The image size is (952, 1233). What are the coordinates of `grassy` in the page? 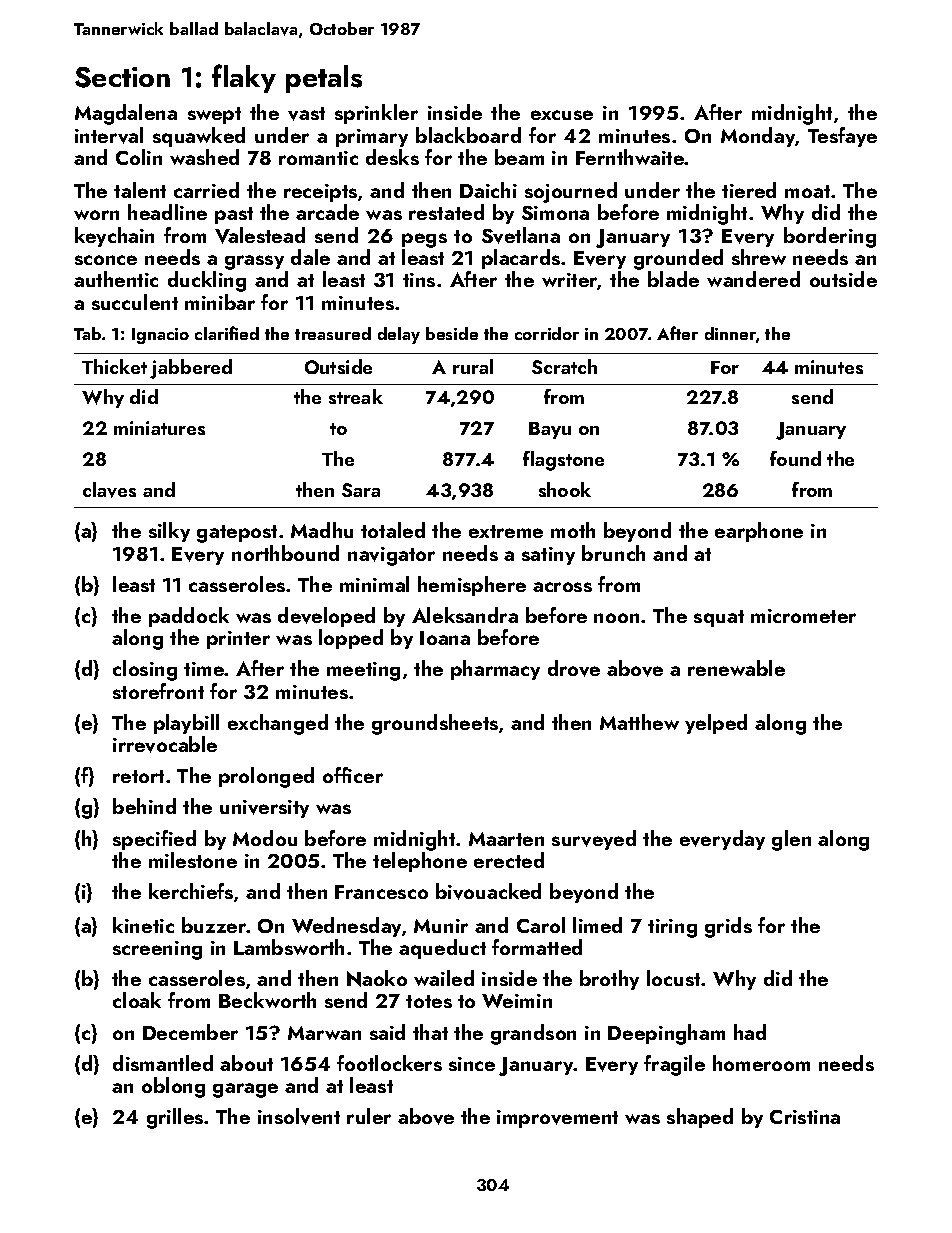 It's located at (254, 262).
